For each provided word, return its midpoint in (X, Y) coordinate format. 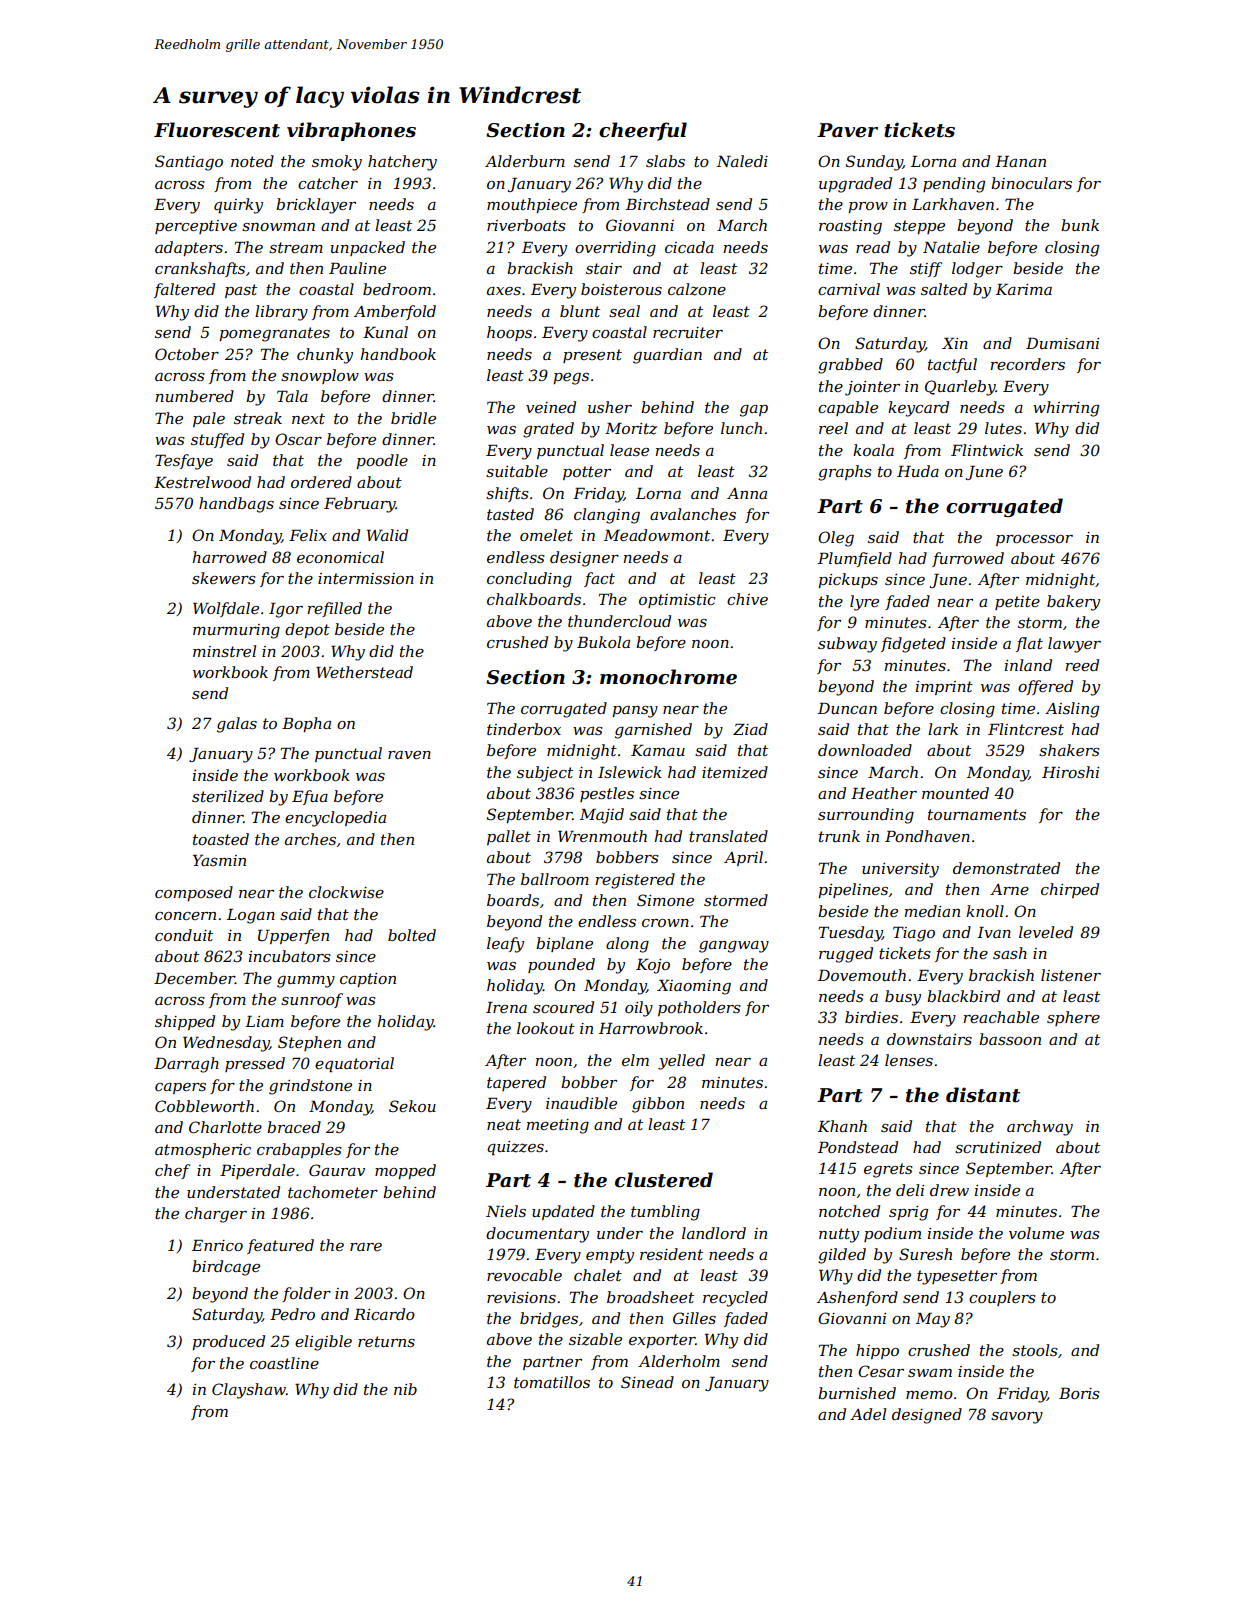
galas (237, 725)
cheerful (643, 131)
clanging (607, 516)
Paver (847, 130)
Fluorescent (217, 130)
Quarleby (960, 388)
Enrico (217, 1245)
